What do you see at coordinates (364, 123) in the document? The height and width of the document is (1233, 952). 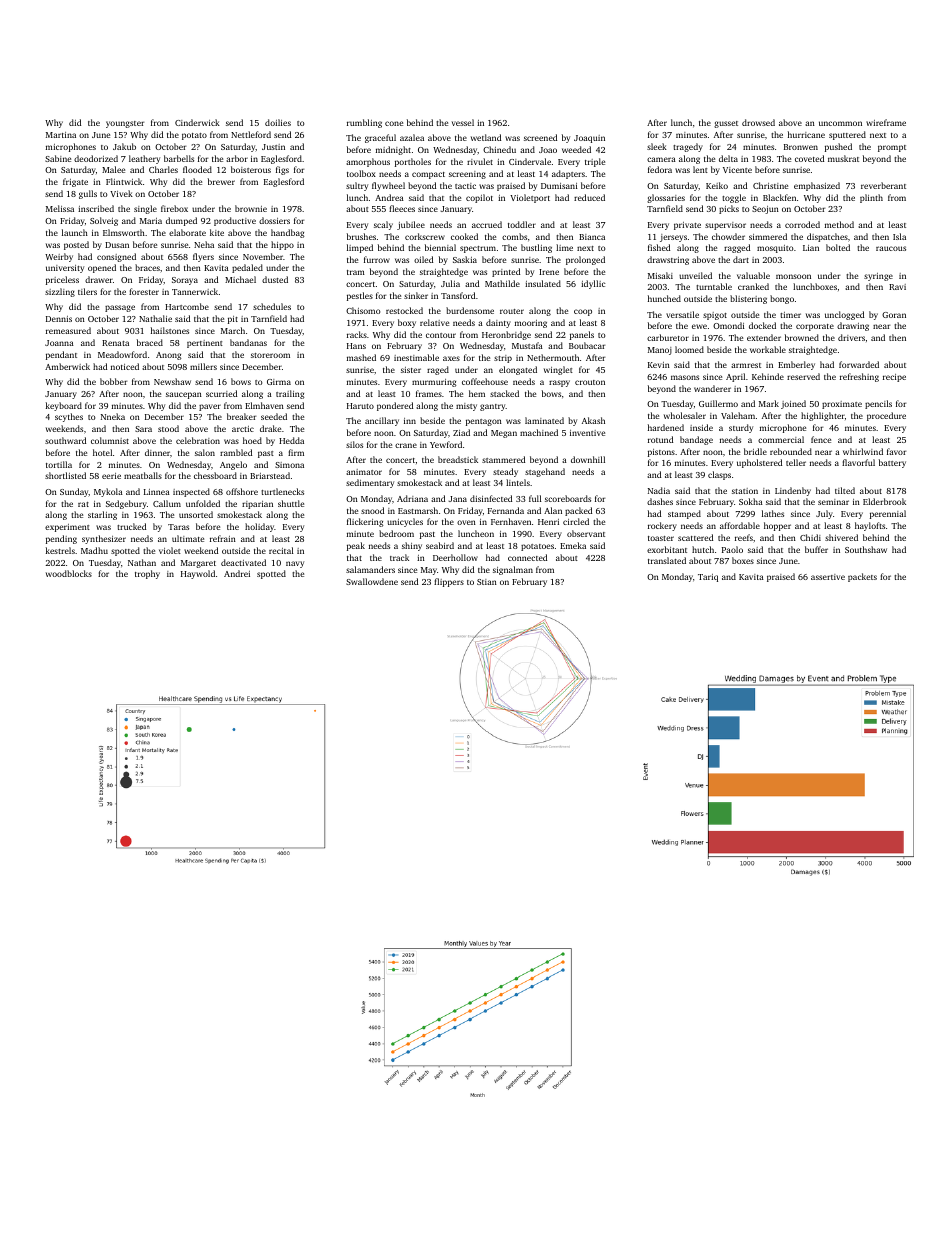 I see `rumbling` at bounding box center [364, 123].
